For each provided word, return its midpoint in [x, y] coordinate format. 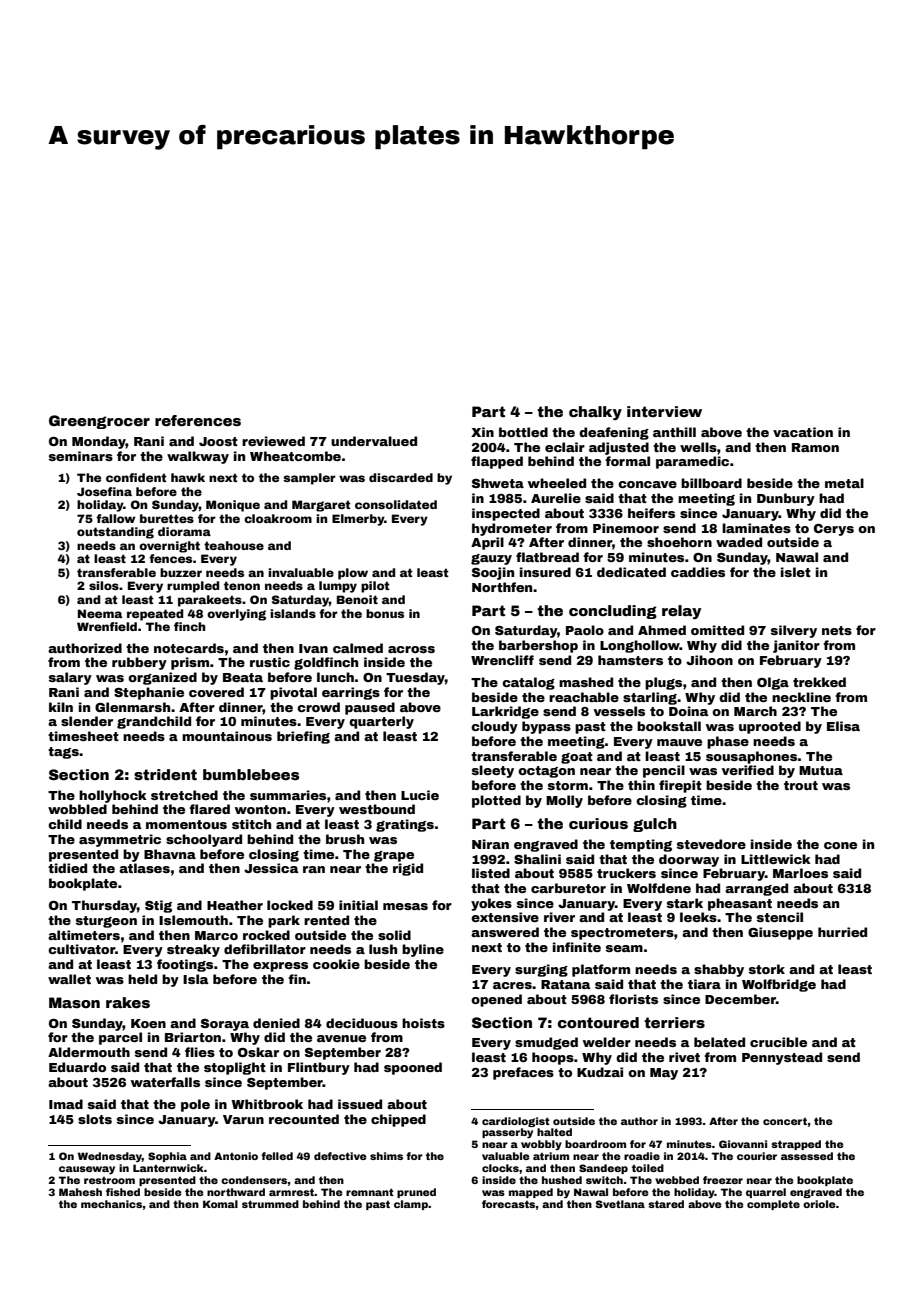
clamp [411, 1205]
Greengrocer [99, 422]
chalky [595, 413]
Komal [220, 1204]
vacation [803, 432]
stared [666, 1204]
